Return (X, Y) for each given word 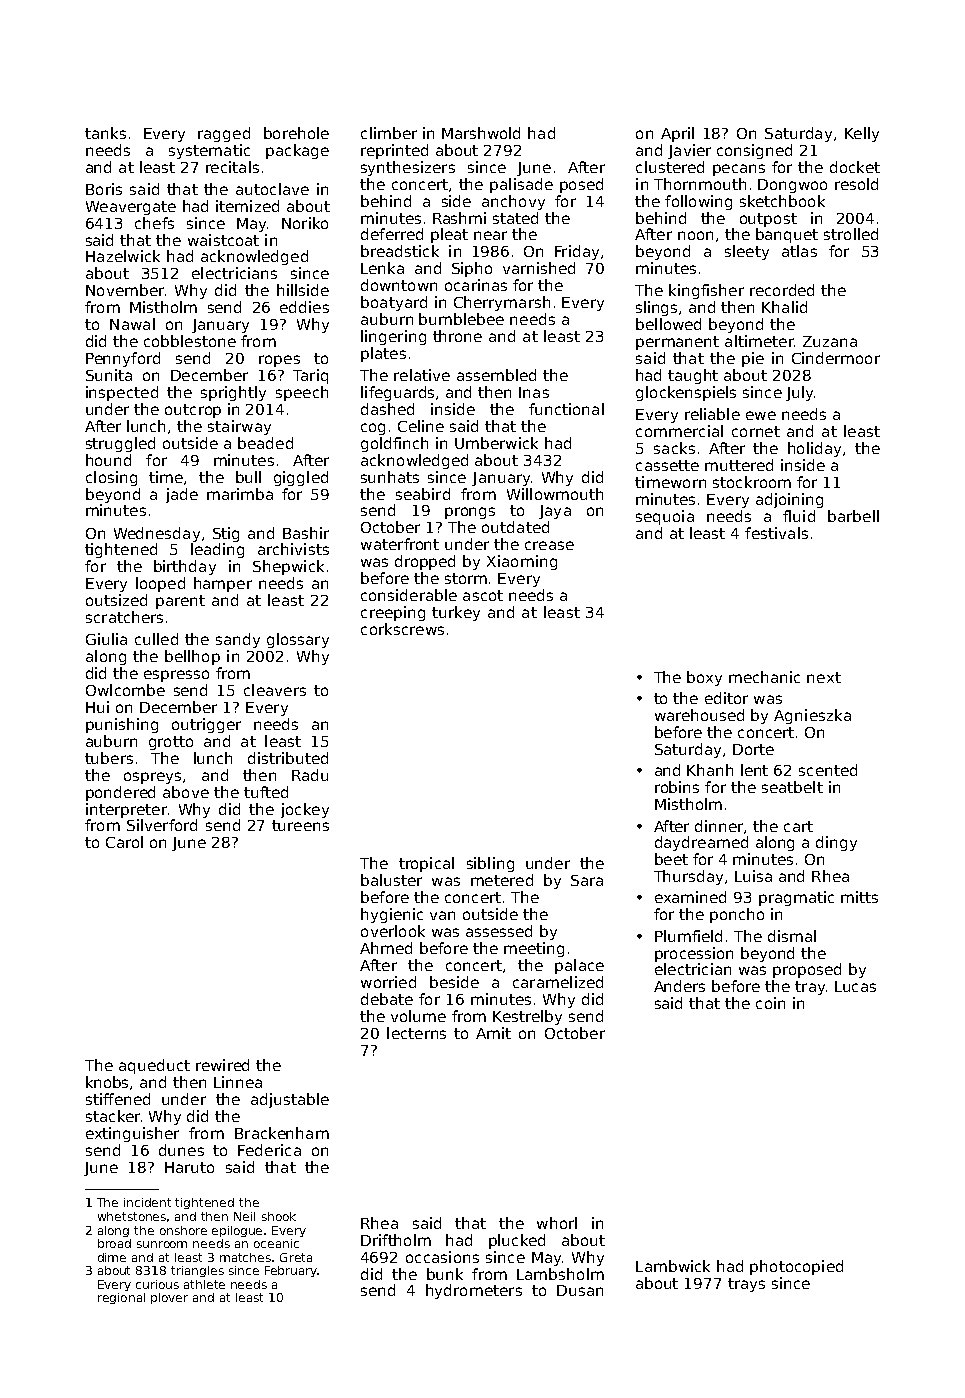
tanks (105, 133)
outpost (768, 220)
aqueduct (154, 1066)
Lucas (855, 986)
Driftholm (396, 1240)
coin (770, 1003)
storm (466, 578)
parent (180, 602)
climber (389, 133)
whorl (557, 1223)
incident (147, 1202)
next (824, 677)
